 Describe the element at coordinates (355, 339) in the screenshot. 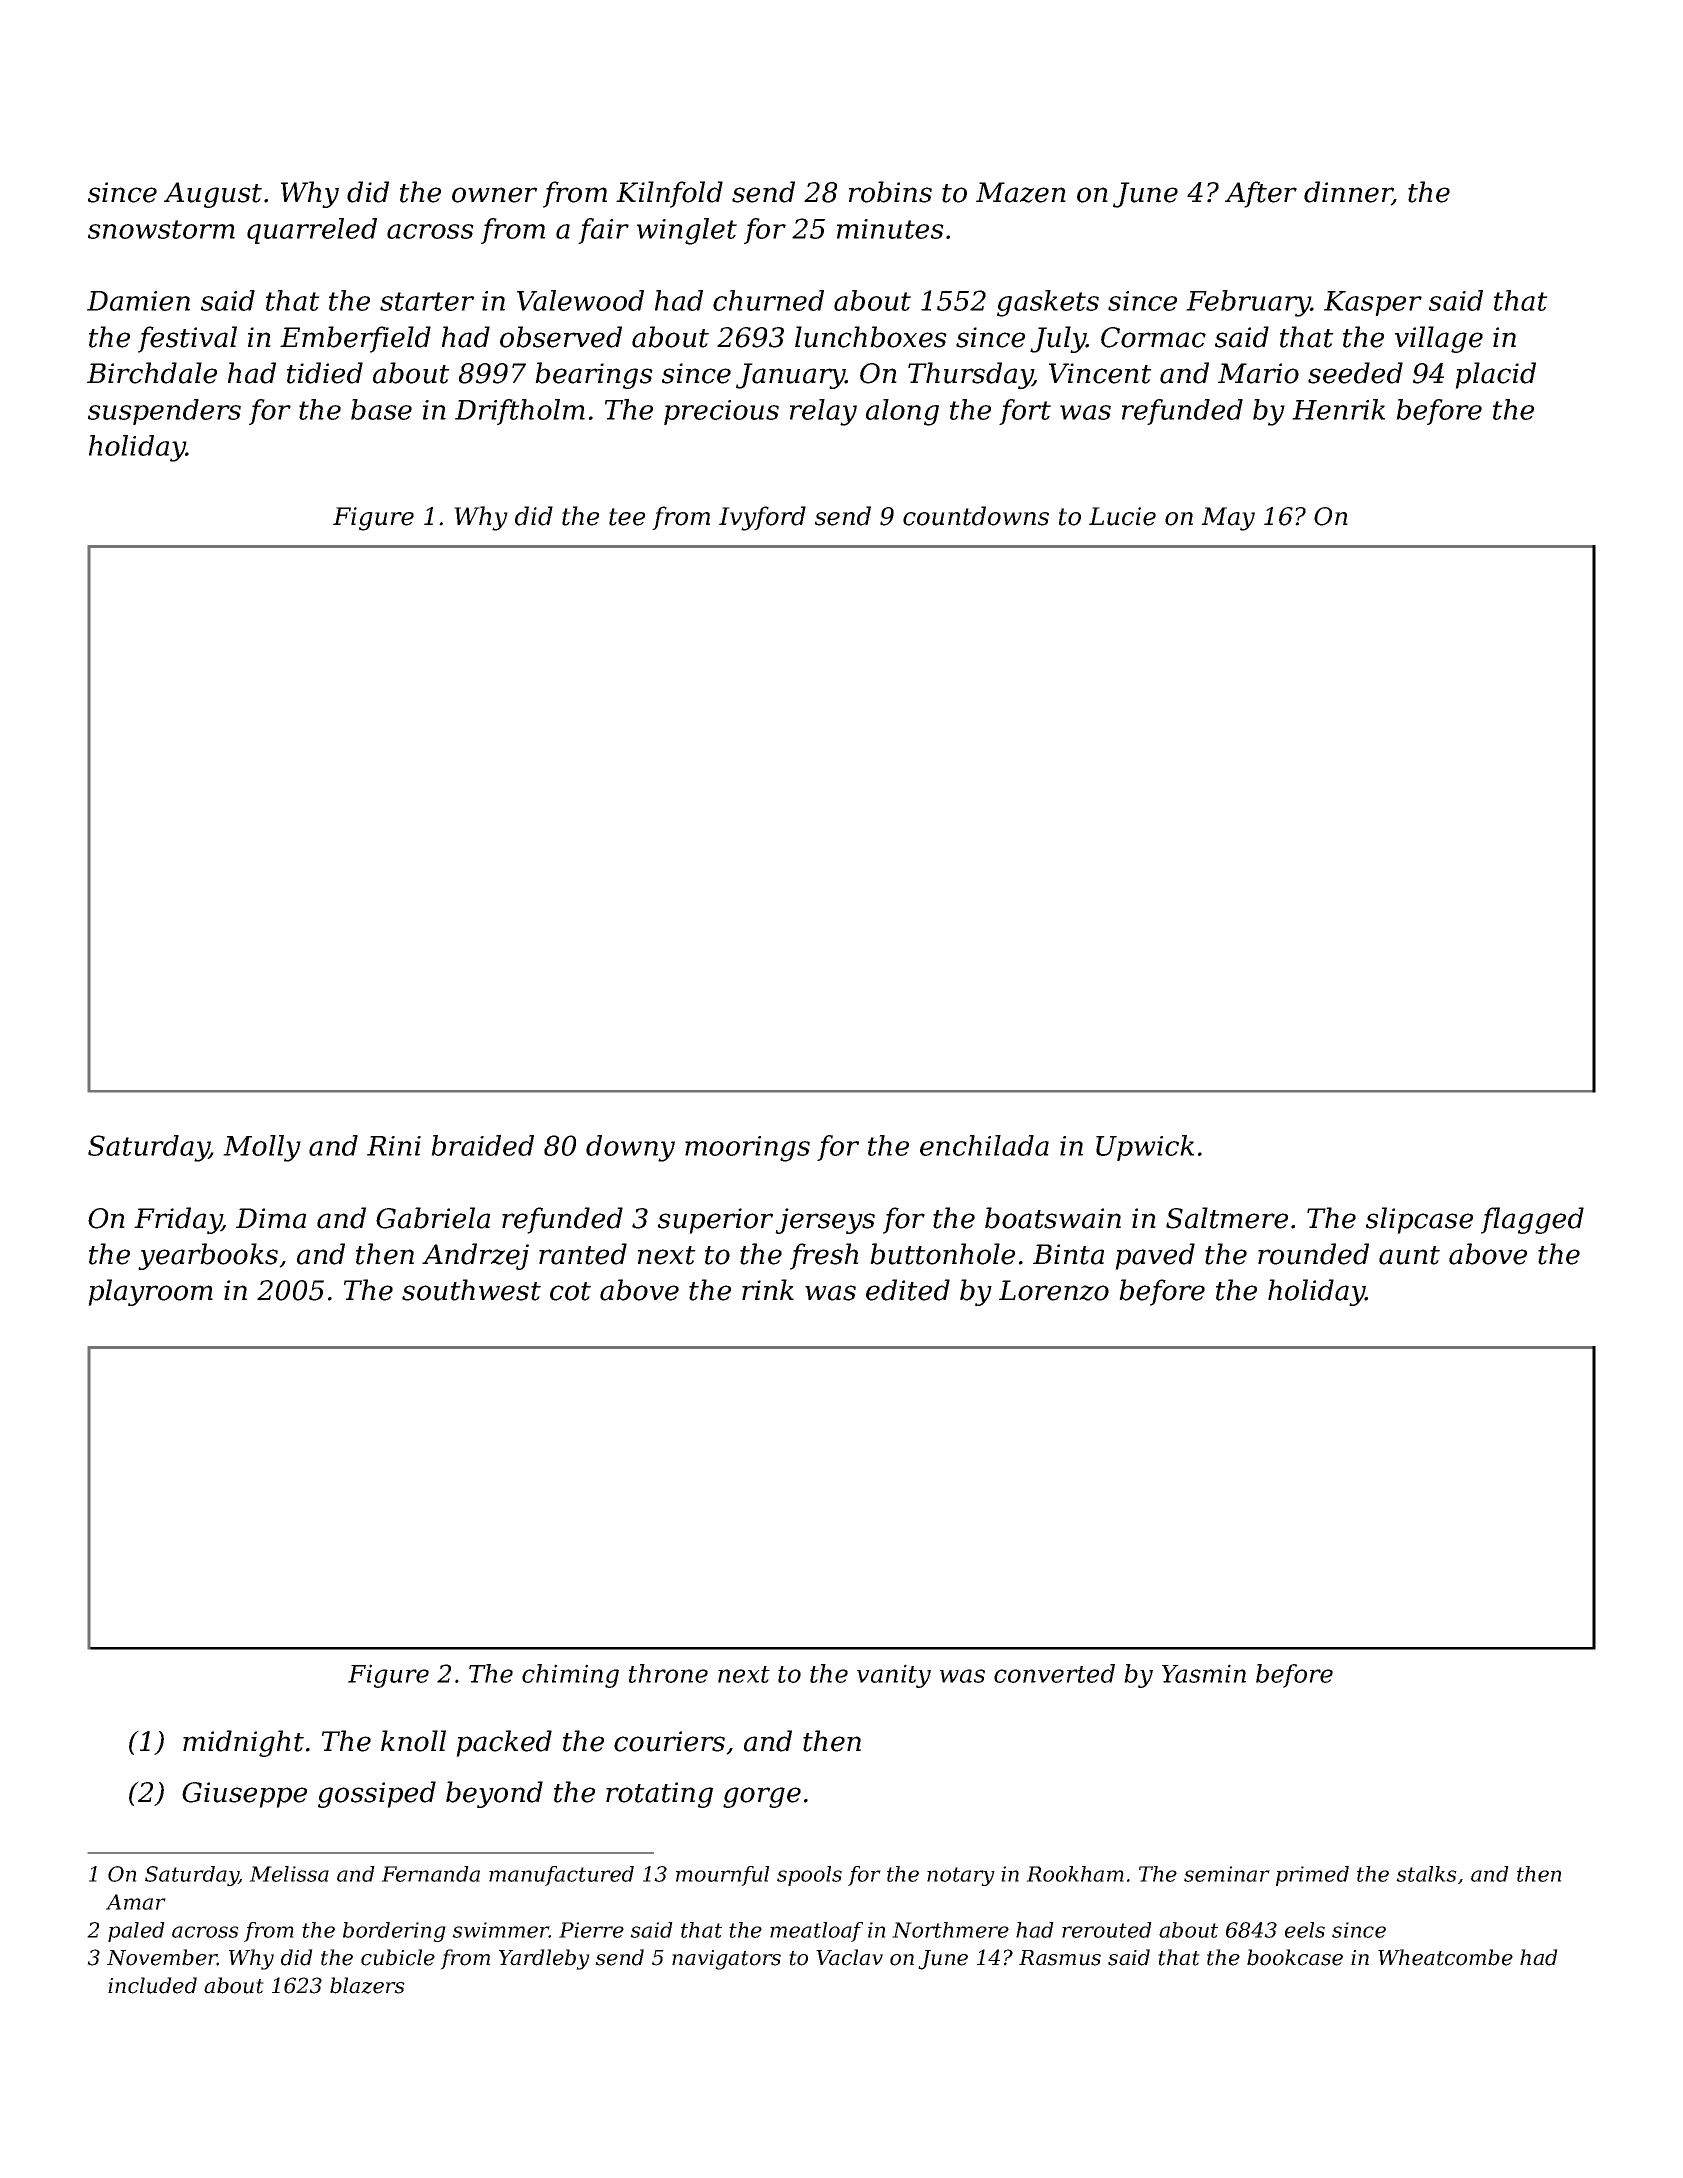

I see `Emberfield` at that location.
